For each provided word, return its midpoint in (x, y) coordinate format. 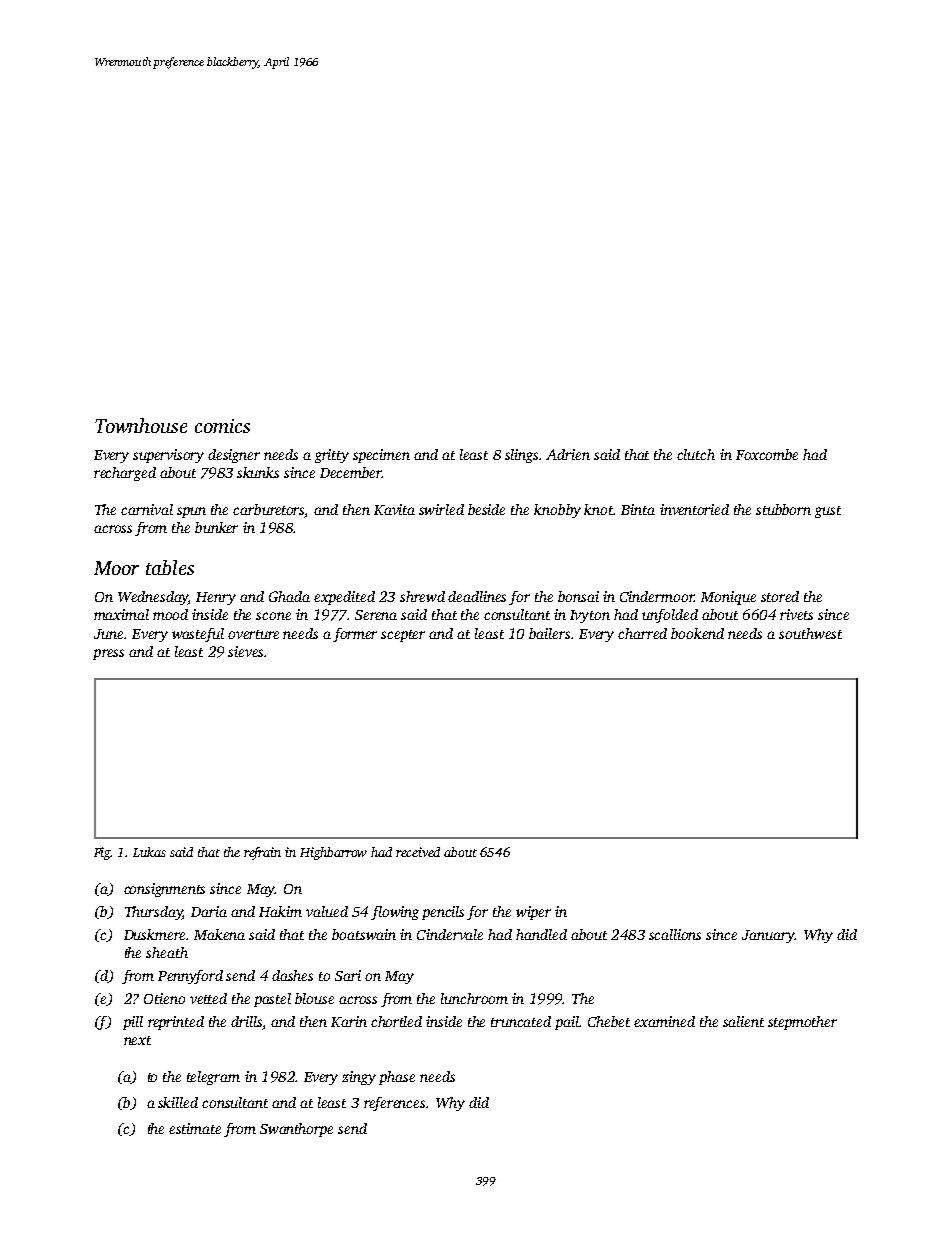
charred (642, 633)
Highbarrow (333, 853)
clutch (696, 454)
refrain (262, 853)
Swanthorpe (296, 1130)
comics (222, 426)
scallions (675, 934)
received (418, 852)
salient (743, 1021)
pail (567, 1023)
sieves (245, 651)
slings (522, 456)
